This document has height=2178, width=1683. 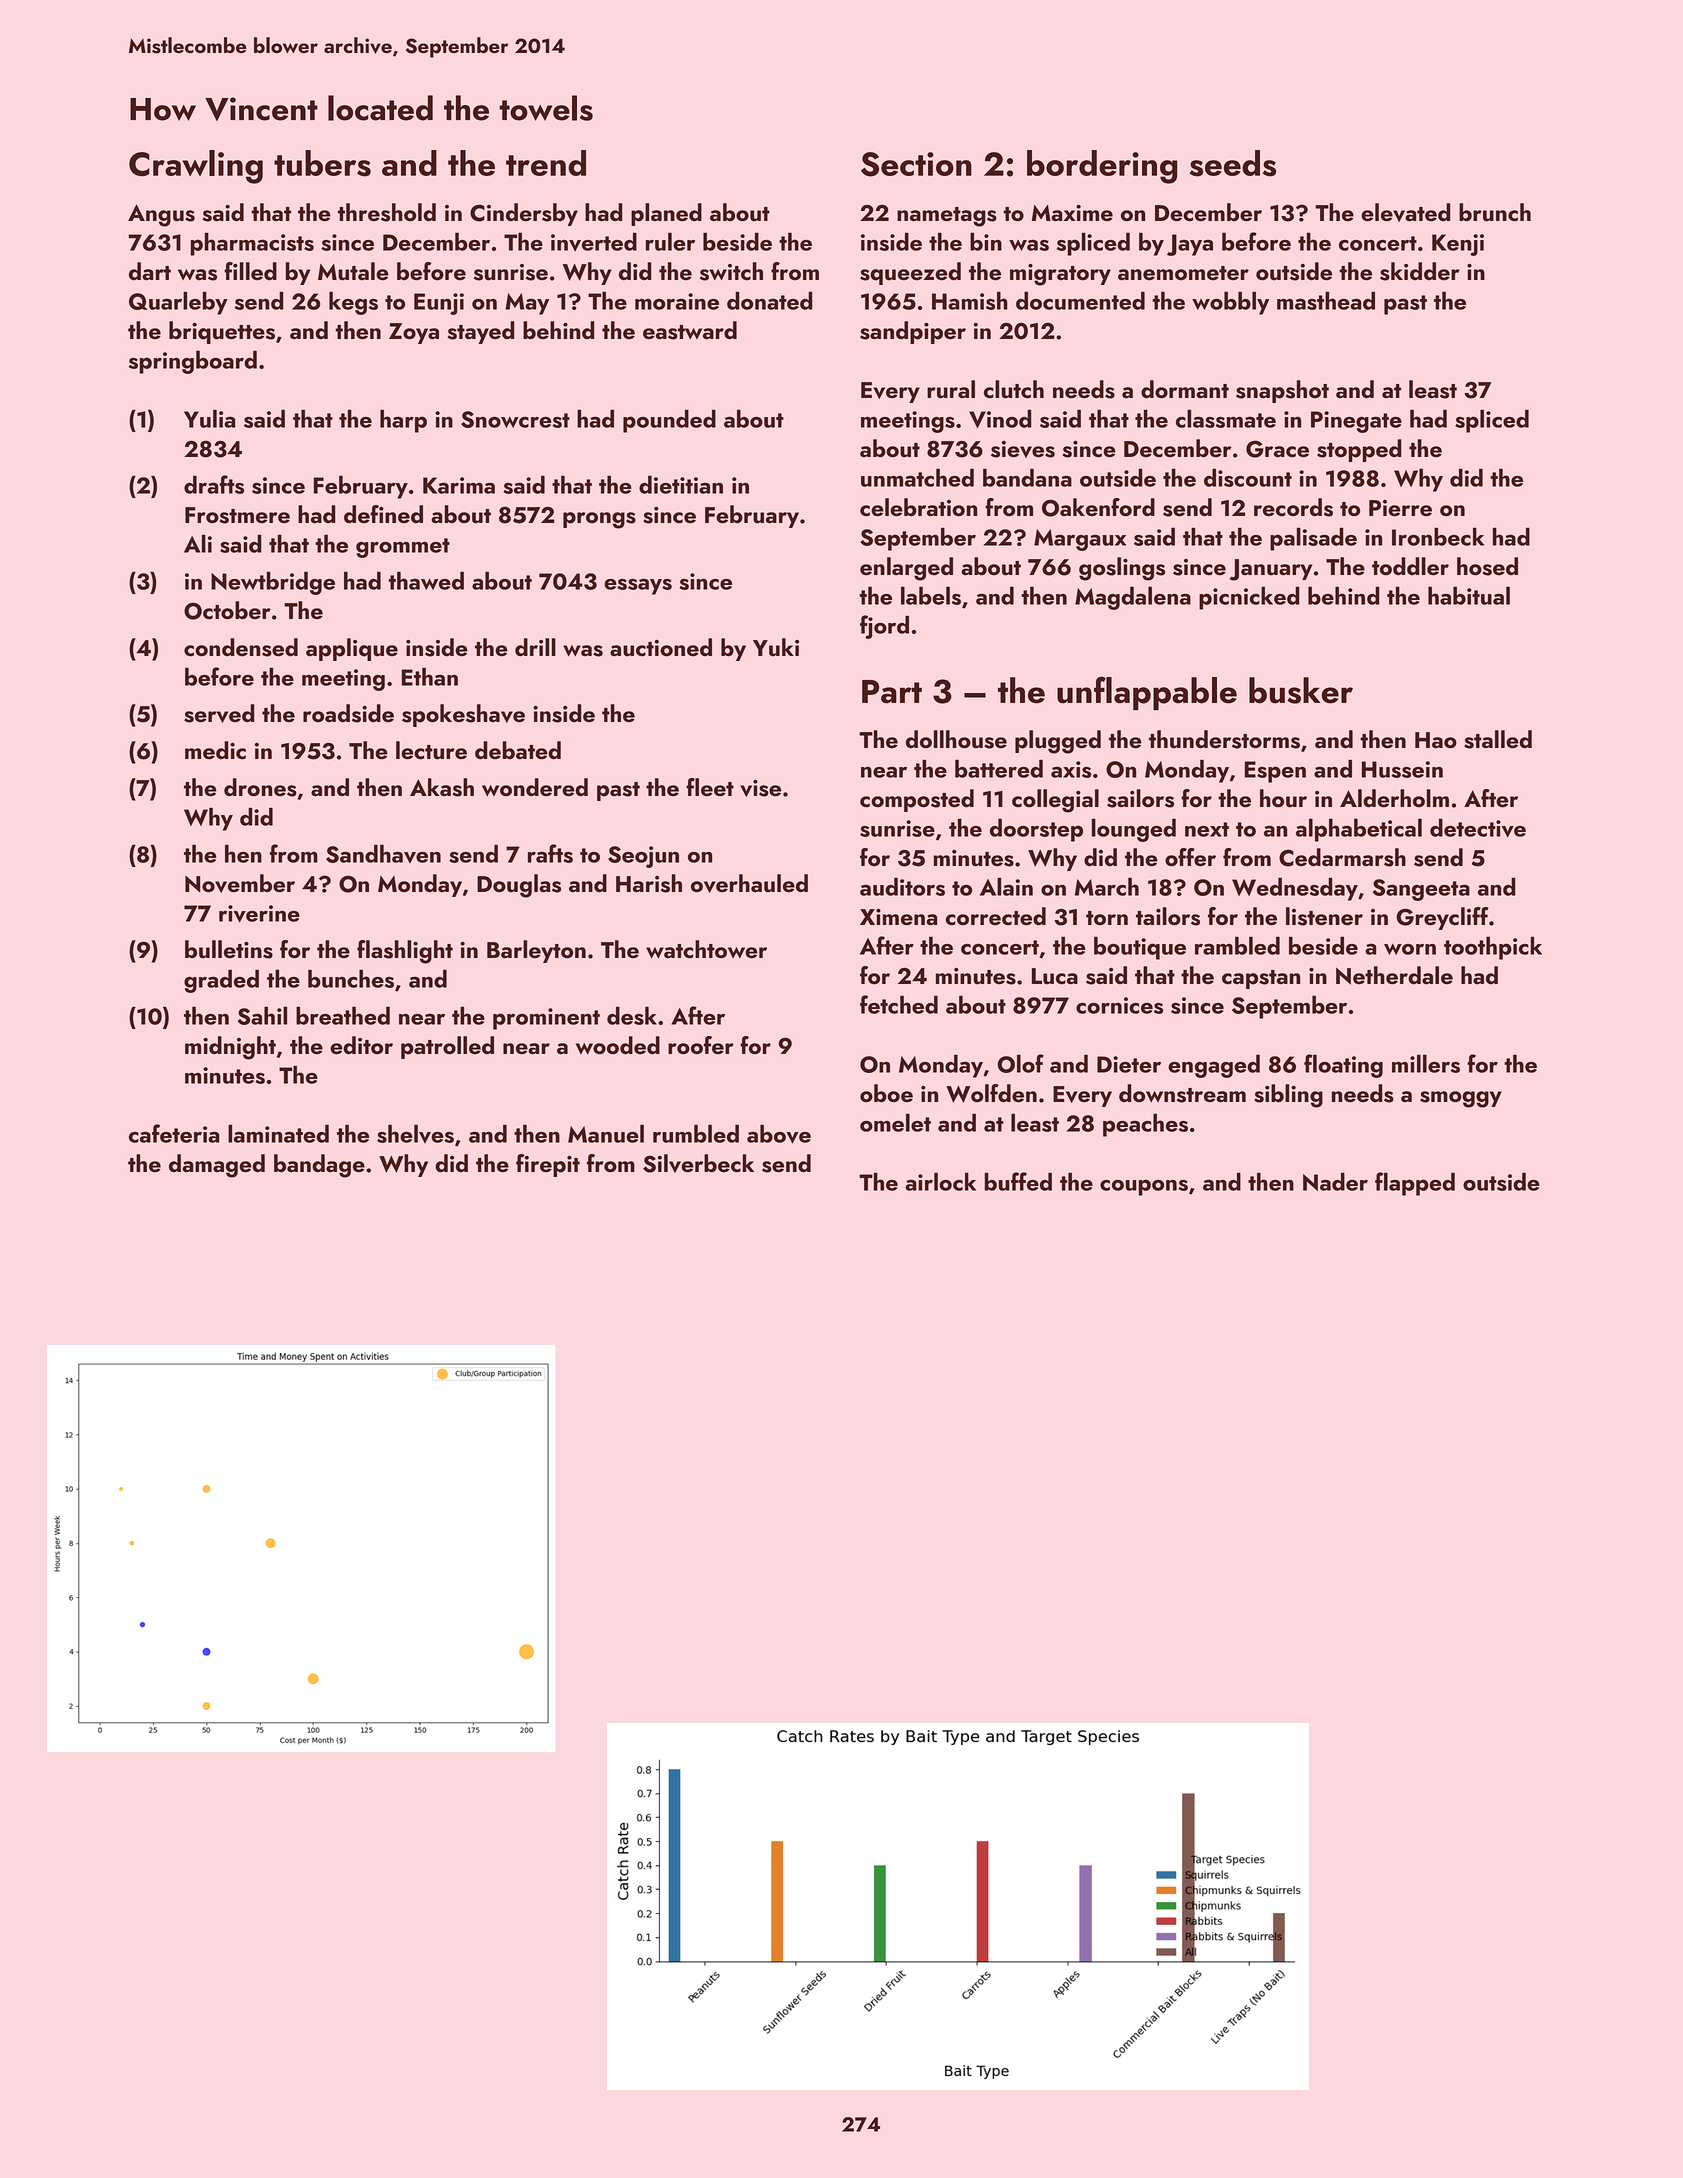 I want to click on riverine, so click(x=259, y=914).
